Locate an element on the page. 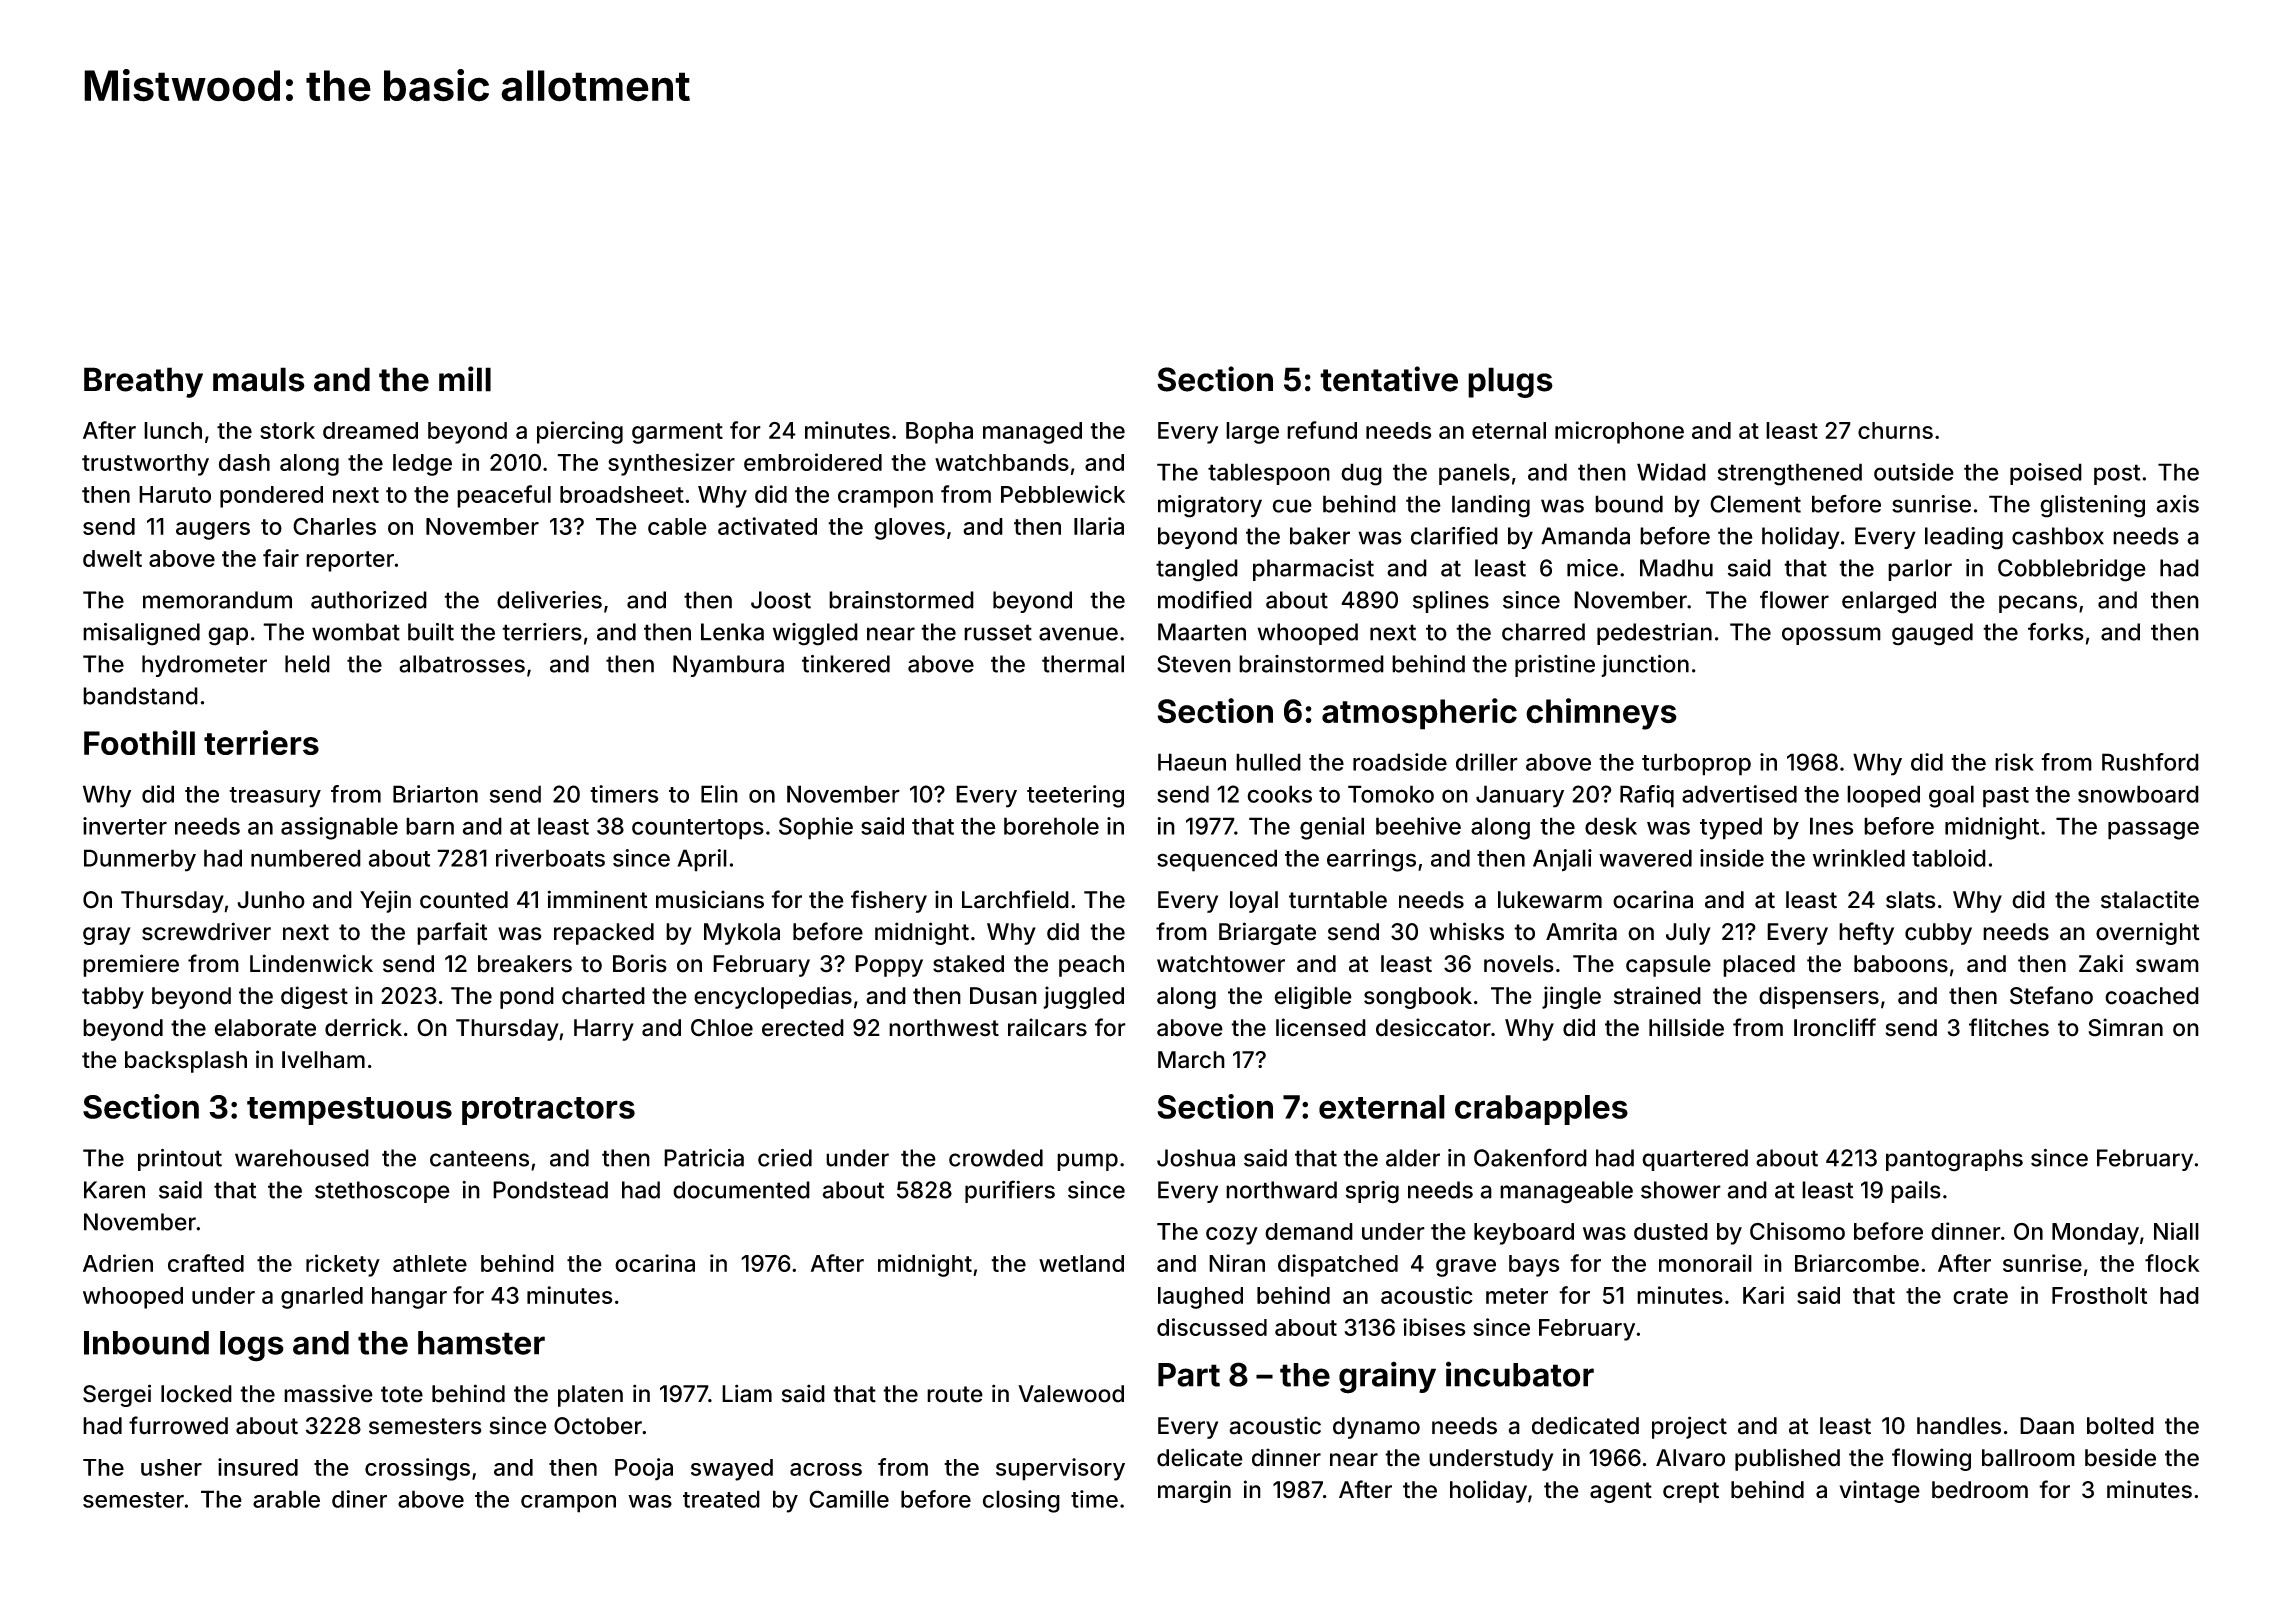  Cobblebridge is located at coordinates (2072, 570).
